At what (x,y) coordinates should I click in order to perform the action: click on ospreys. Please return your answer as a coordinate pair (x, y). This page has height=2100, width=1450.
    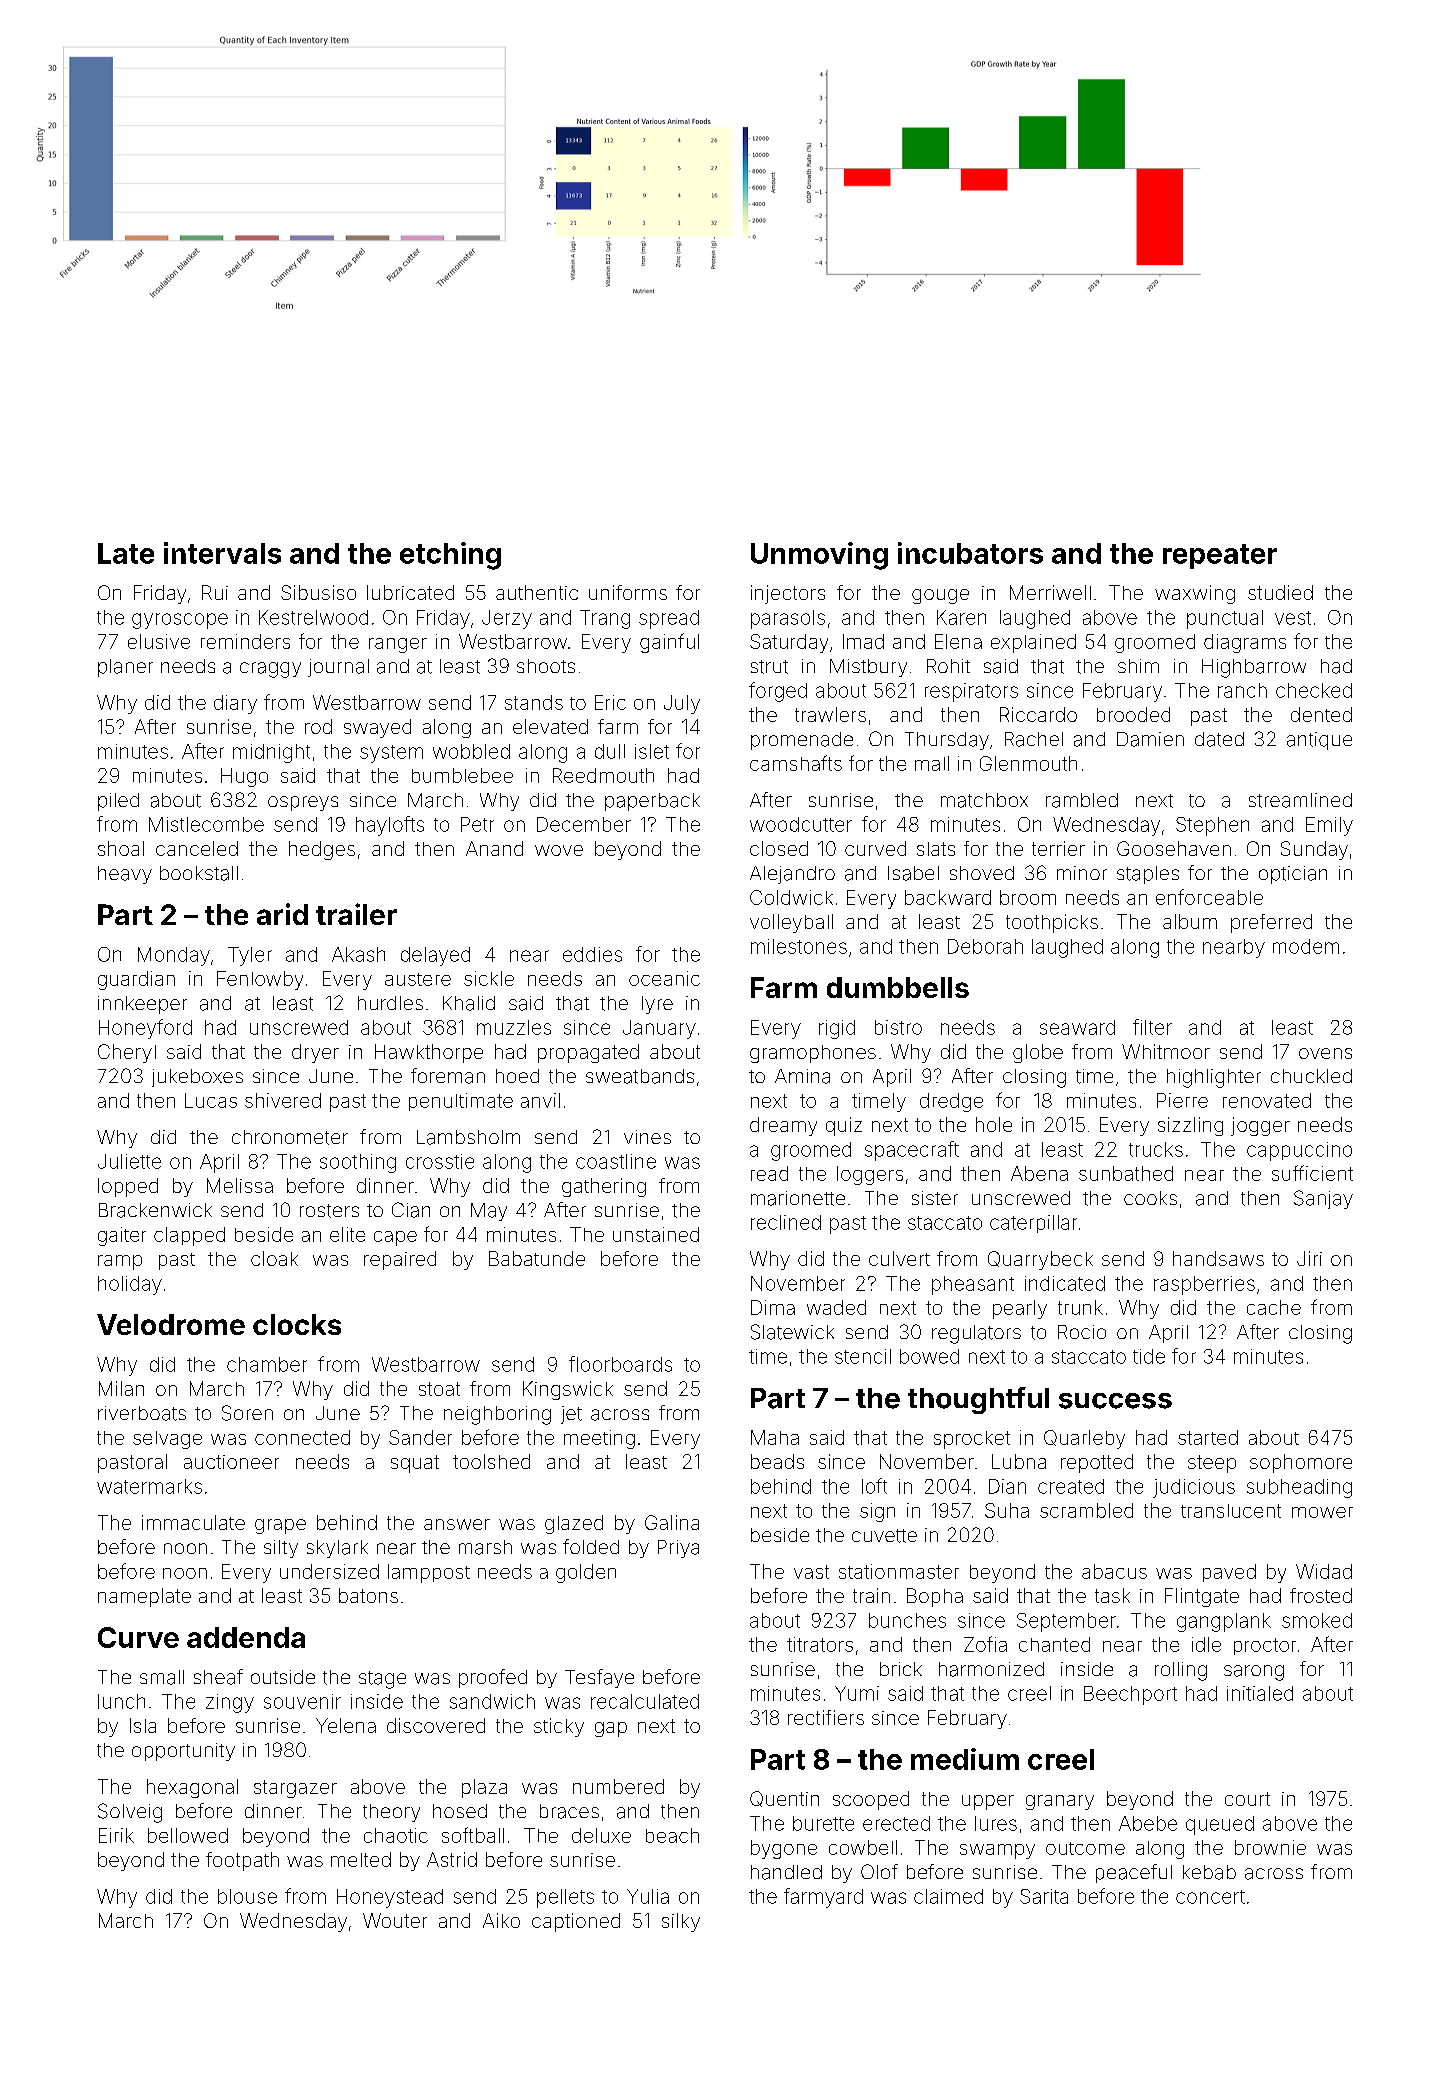
    Looking at the image, I should click on (303, 803).
